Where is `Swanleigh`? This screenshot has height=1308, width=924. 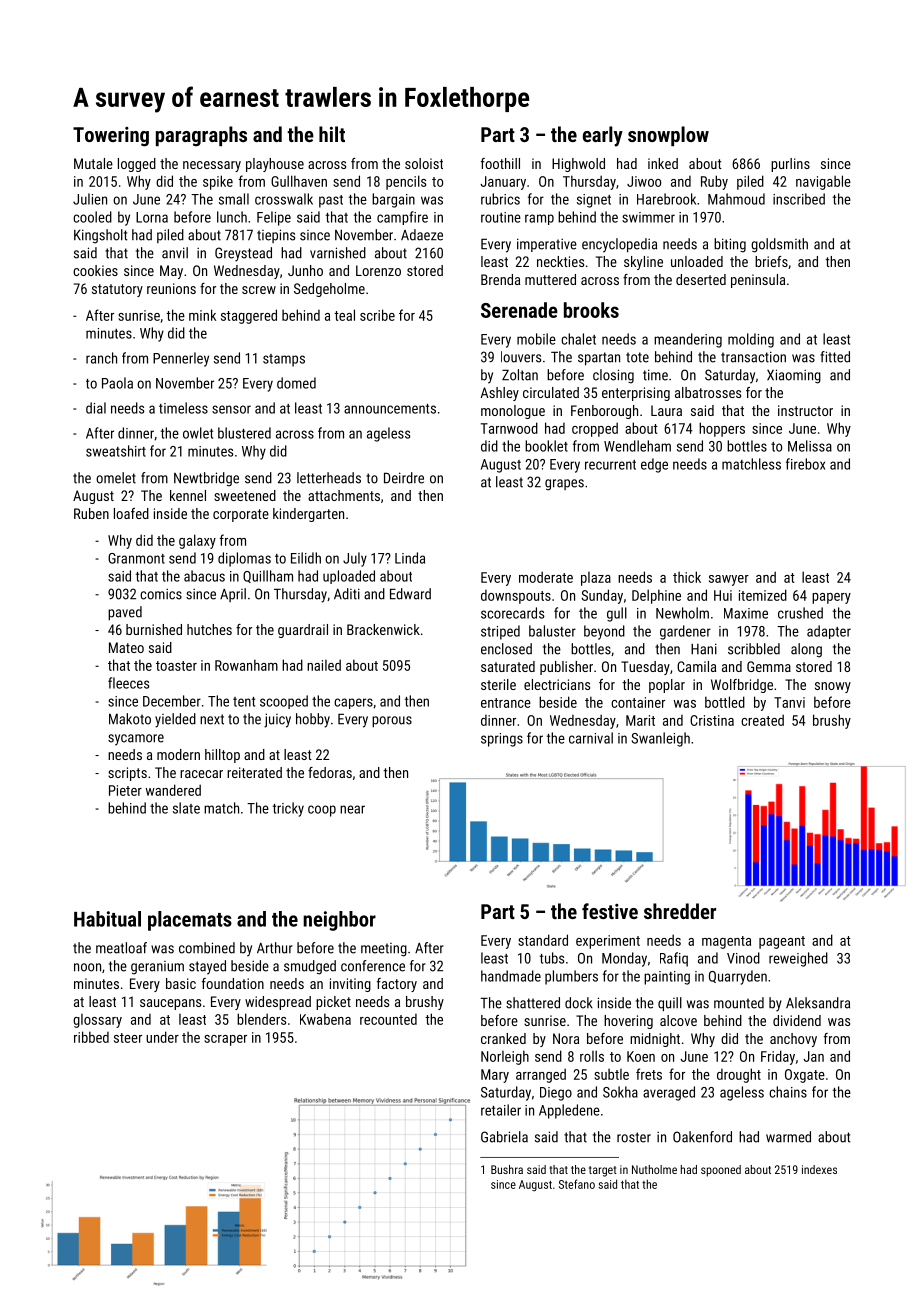
Swanleigh is located at coordinates (661, 739).
